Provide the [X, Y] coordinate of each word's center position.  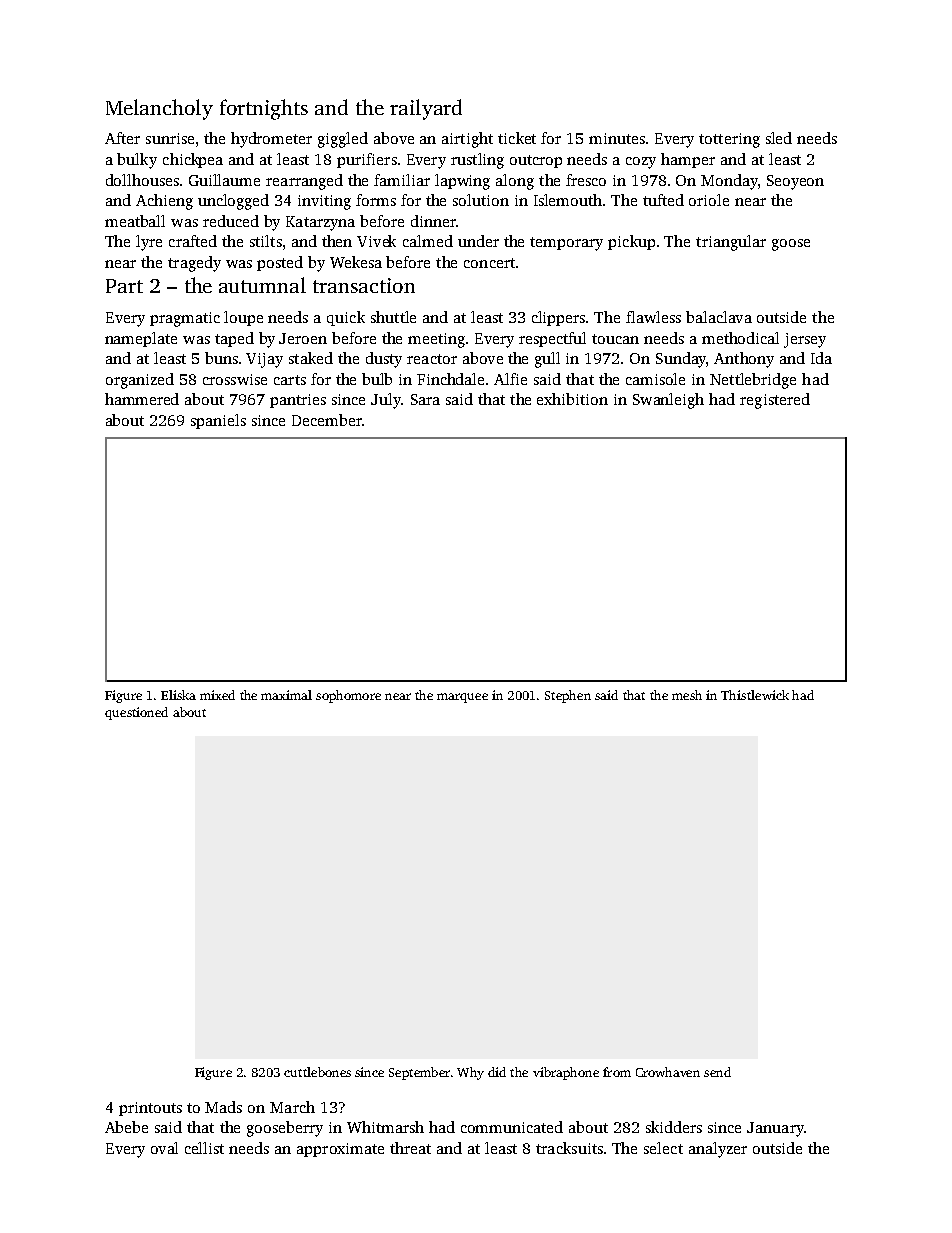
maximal [286, 695]
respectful [552, 339]
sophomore [348, 696]
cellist [204, 1148]
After [122, 138]
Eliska [178, 695]
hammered [142, 399]
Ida [821, 358]
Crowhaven [668, 1072]
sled [779, 138]
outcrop [536, 161]
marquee [462, 698]
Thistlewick [755, 695]
